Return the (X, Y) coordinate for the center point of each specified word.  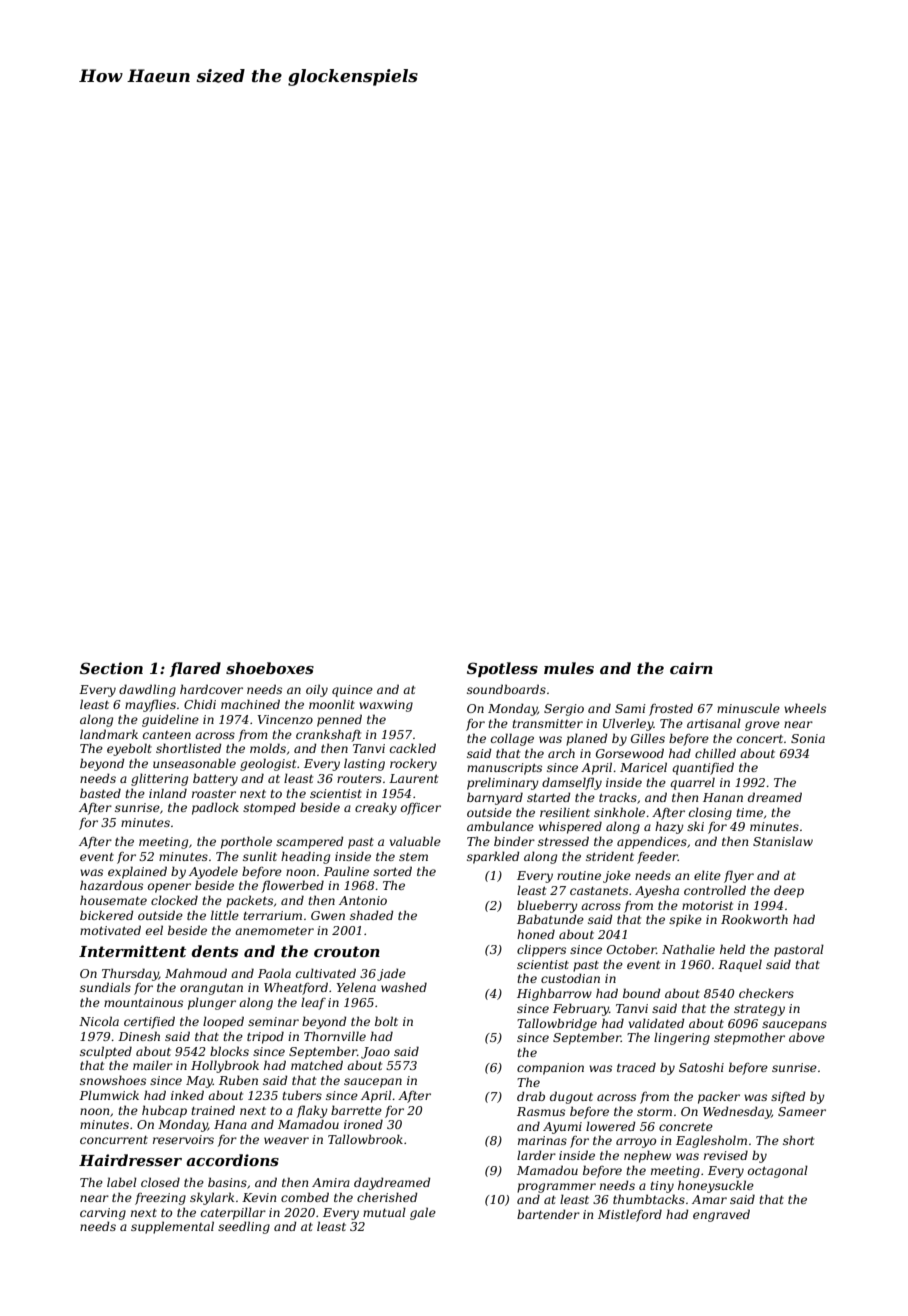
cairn (691, 668)
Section (111, 668)
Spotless (502, 669)
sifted (788, 1097)
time (749, 812)
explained (137, 872)
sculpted (106, 1052)
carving (103, 1214)
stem (413, 857)
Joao (375, 1053)
